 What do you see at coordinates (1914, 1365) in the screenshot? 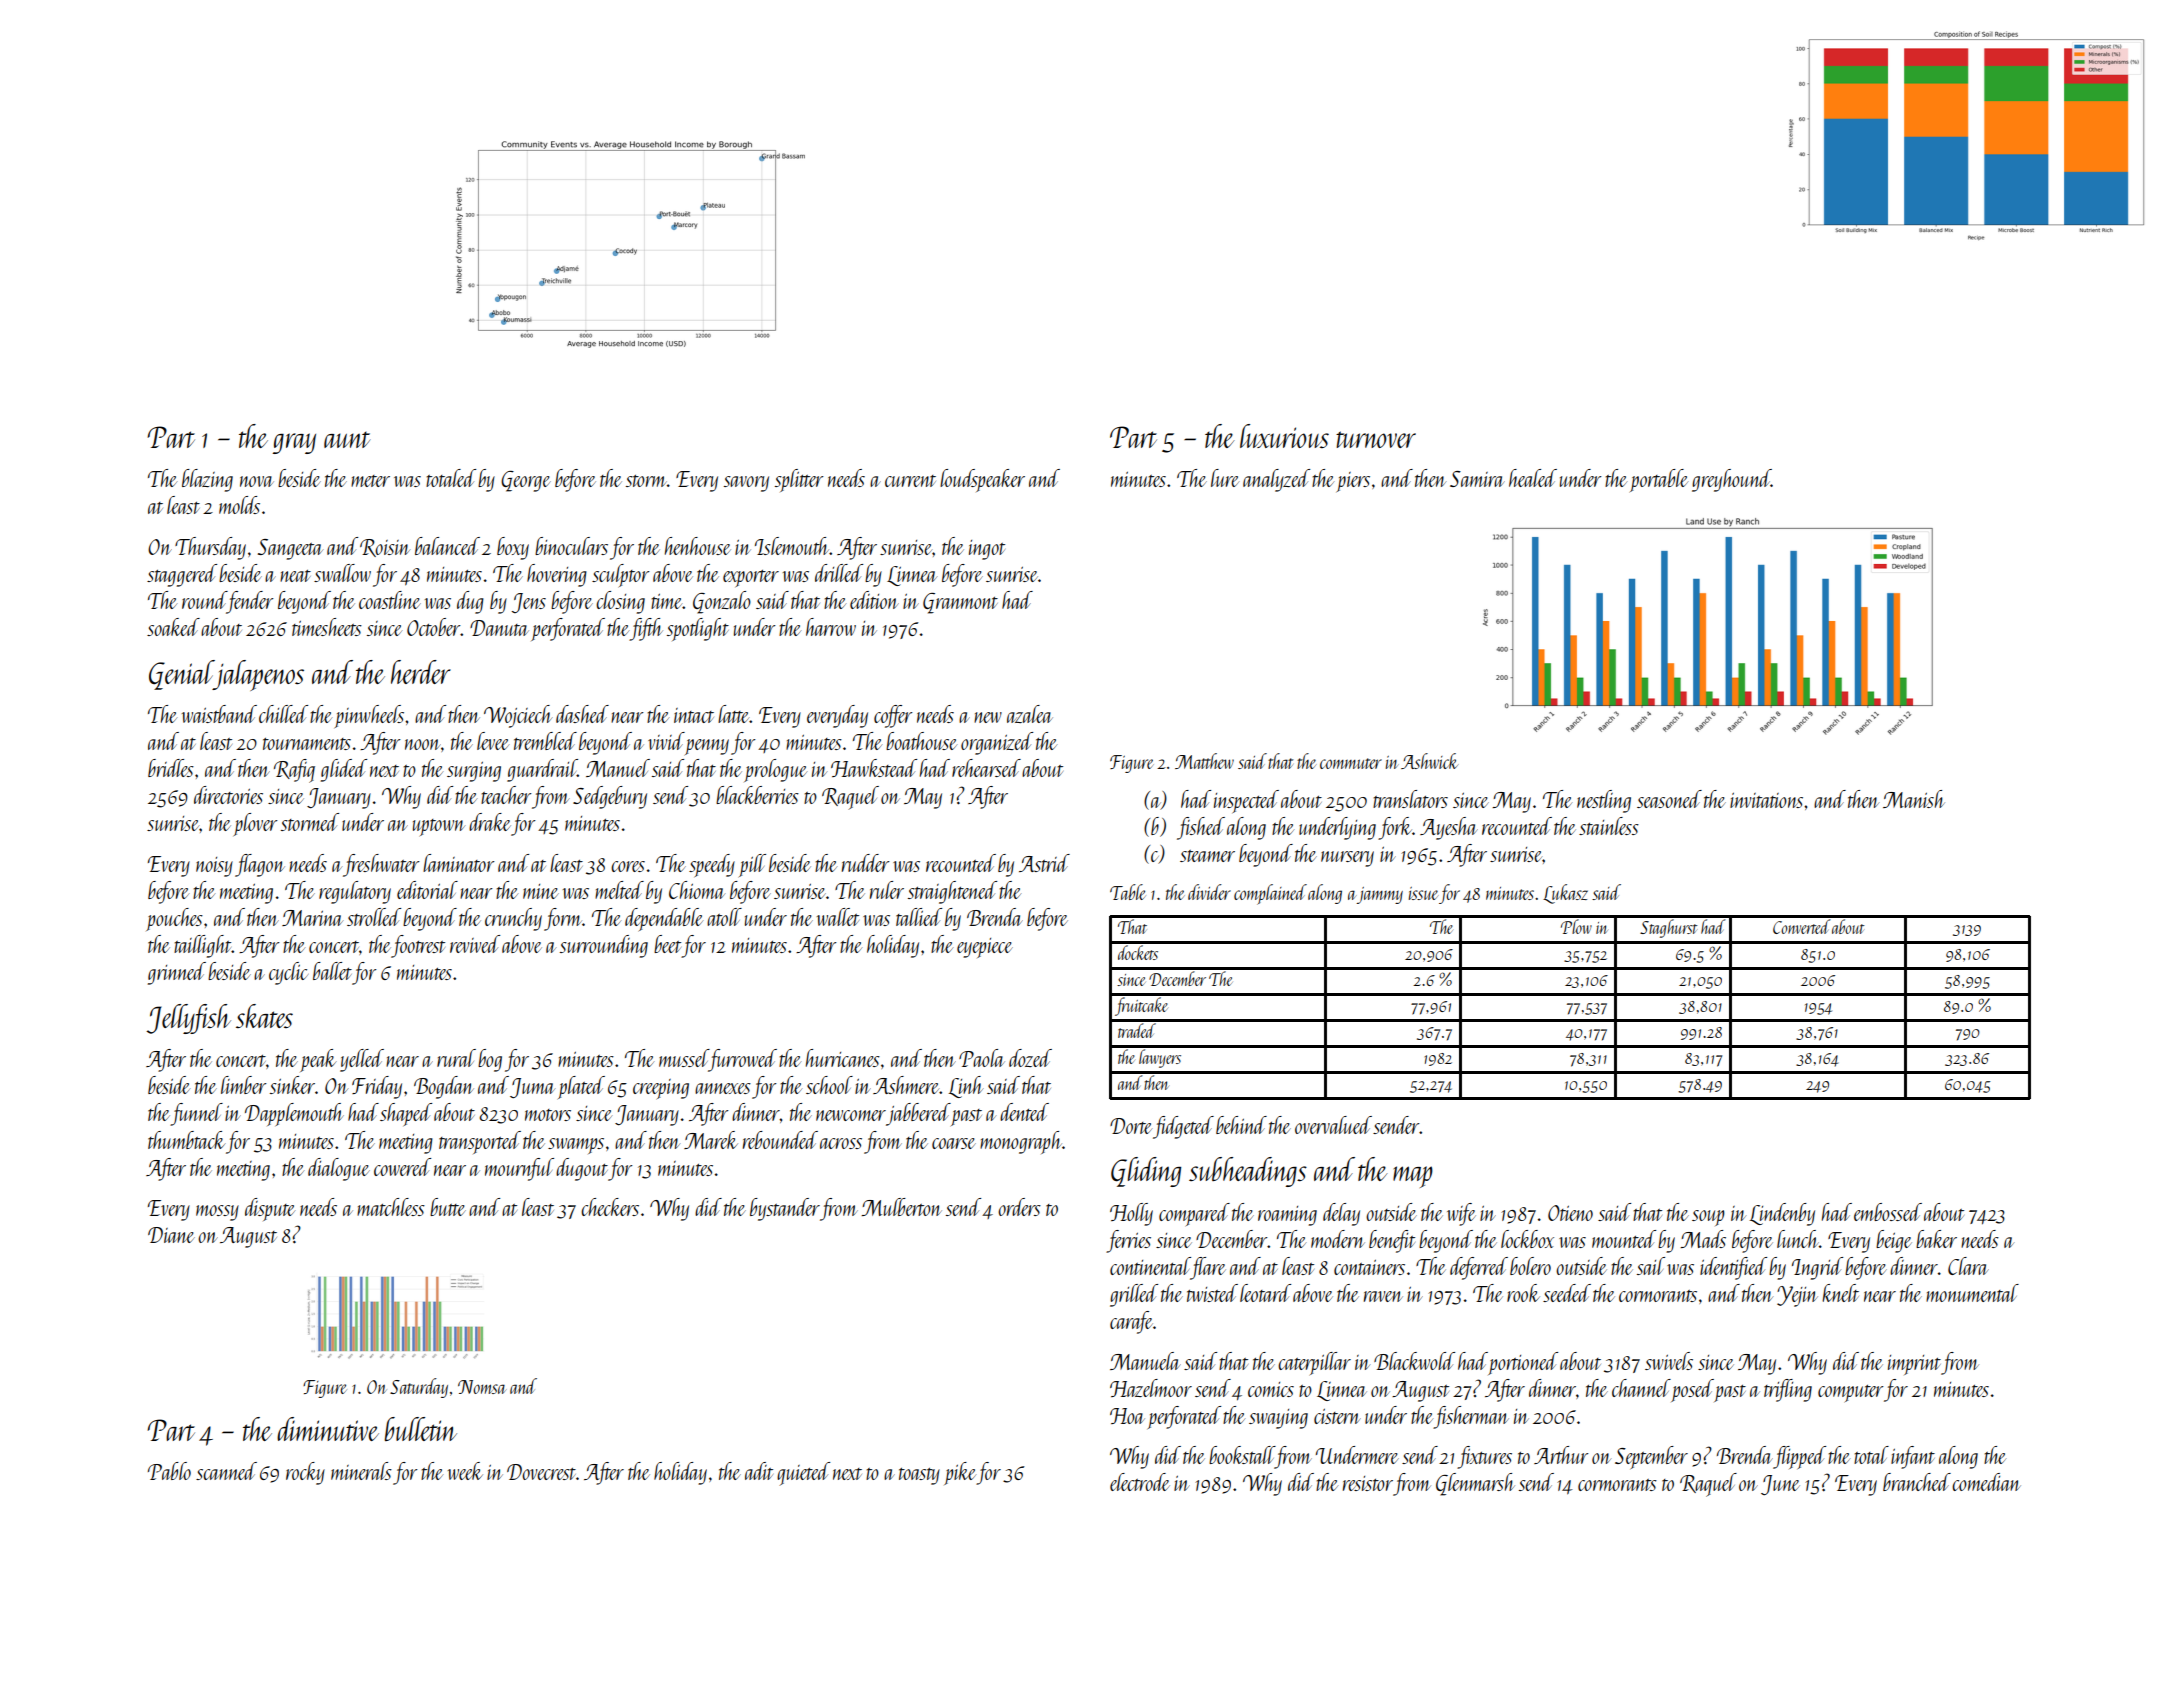
I see `imprint` at bounding box center [1914, 1365].
